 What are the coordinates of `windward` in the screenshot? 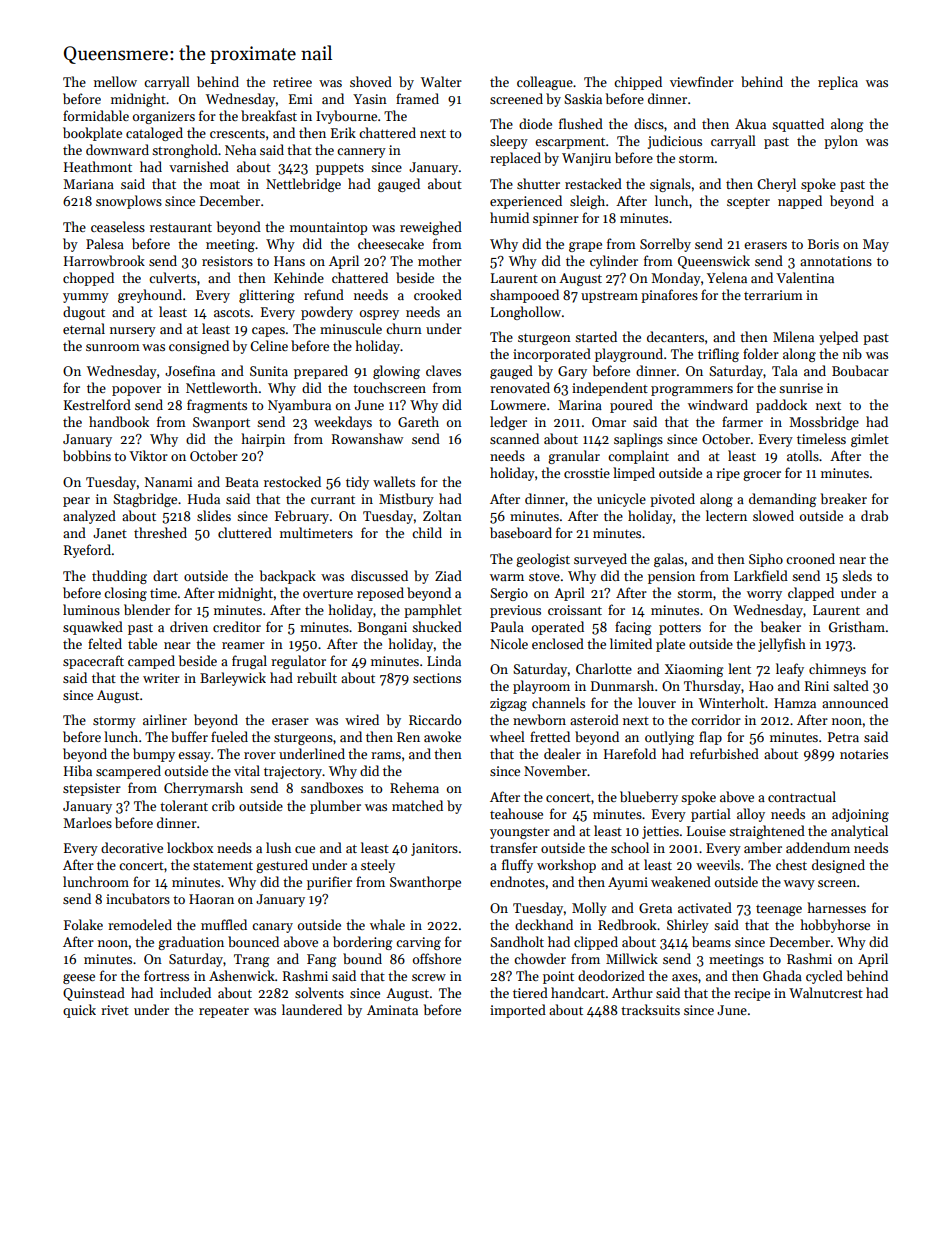 It's located at (718, 404).
